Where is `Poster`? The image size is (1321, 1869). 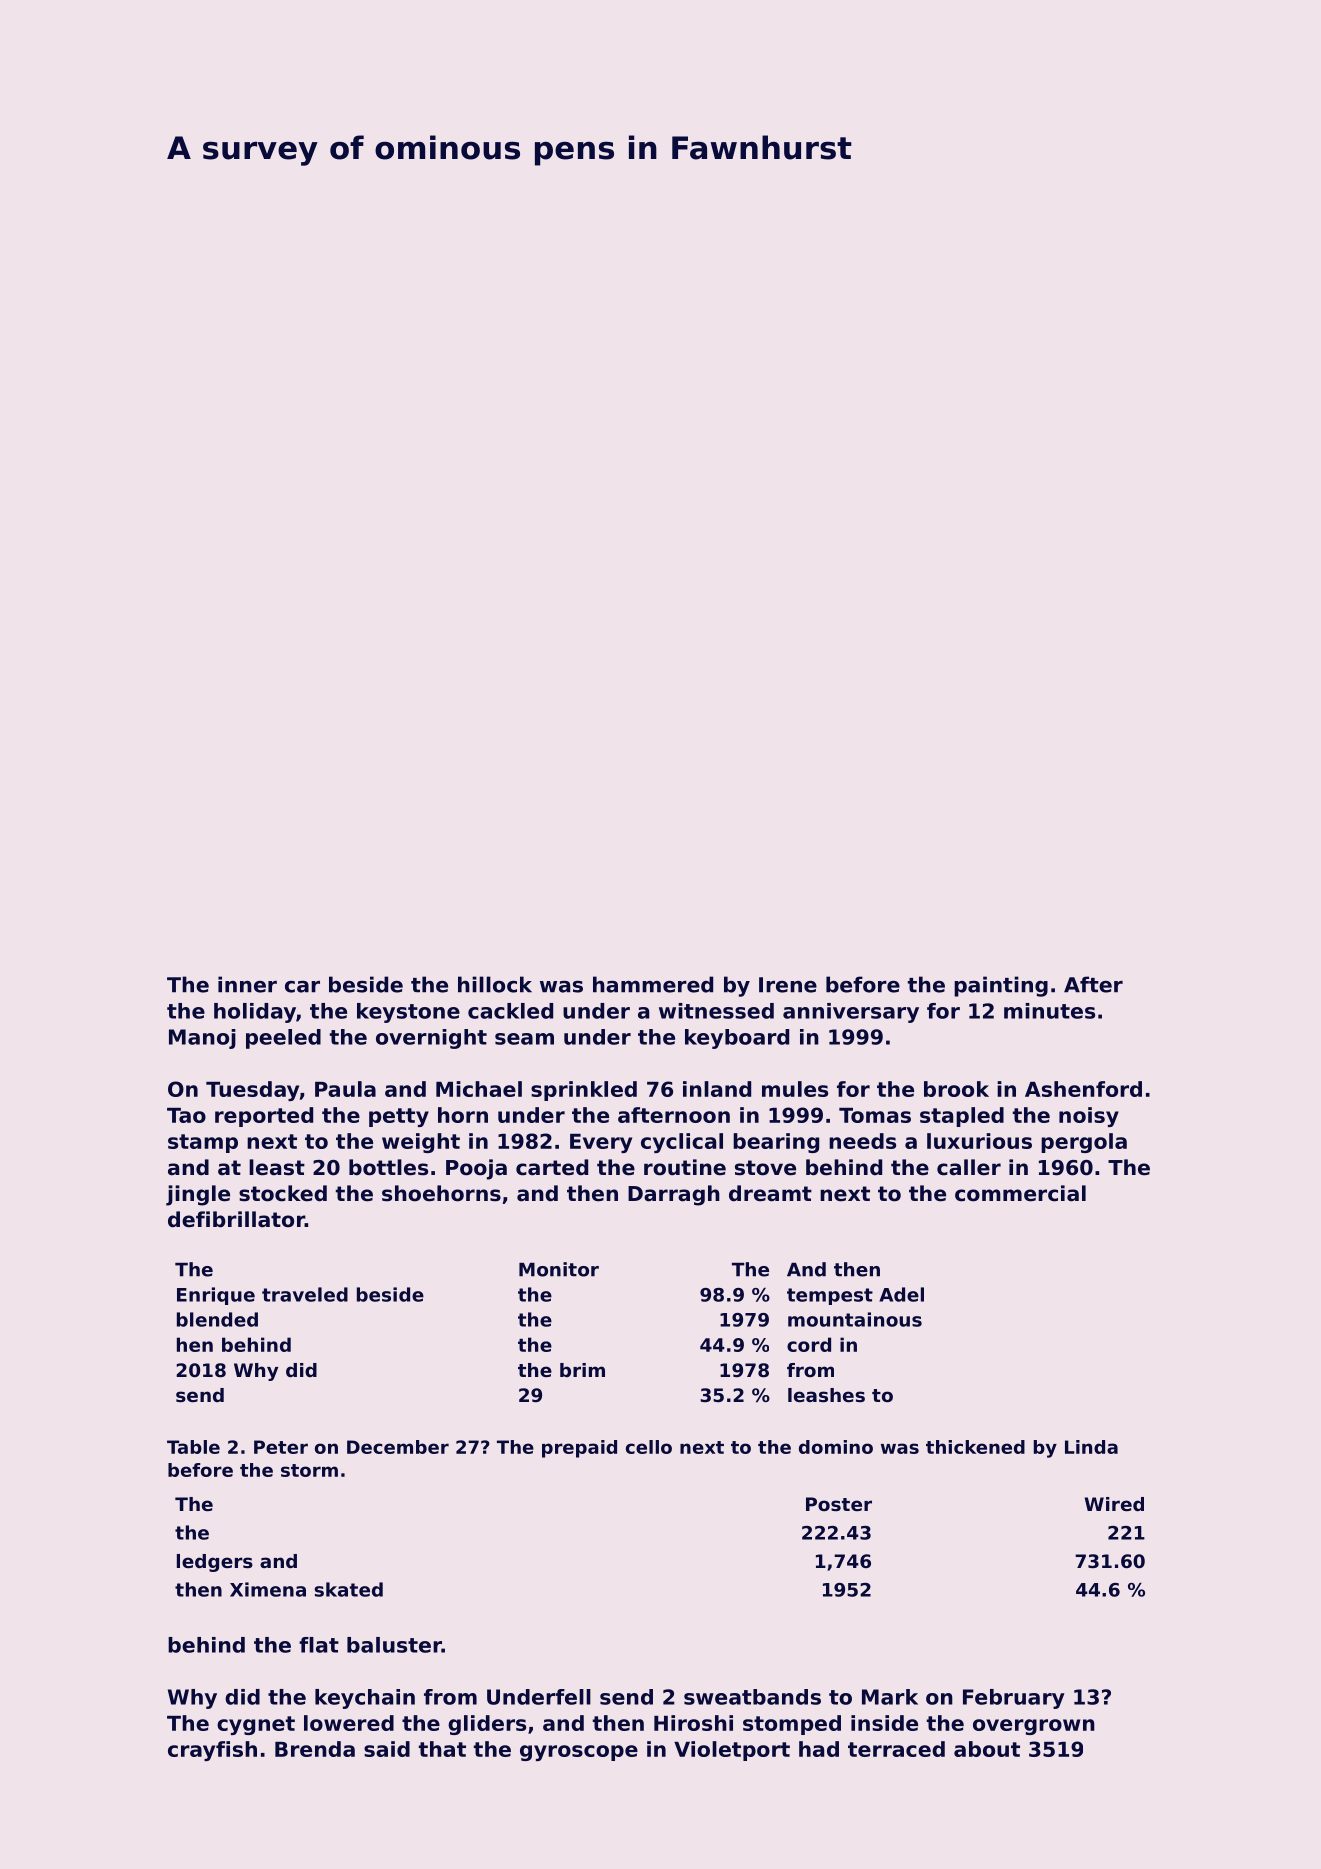 Poster is located at coordinates (839, 1504).
